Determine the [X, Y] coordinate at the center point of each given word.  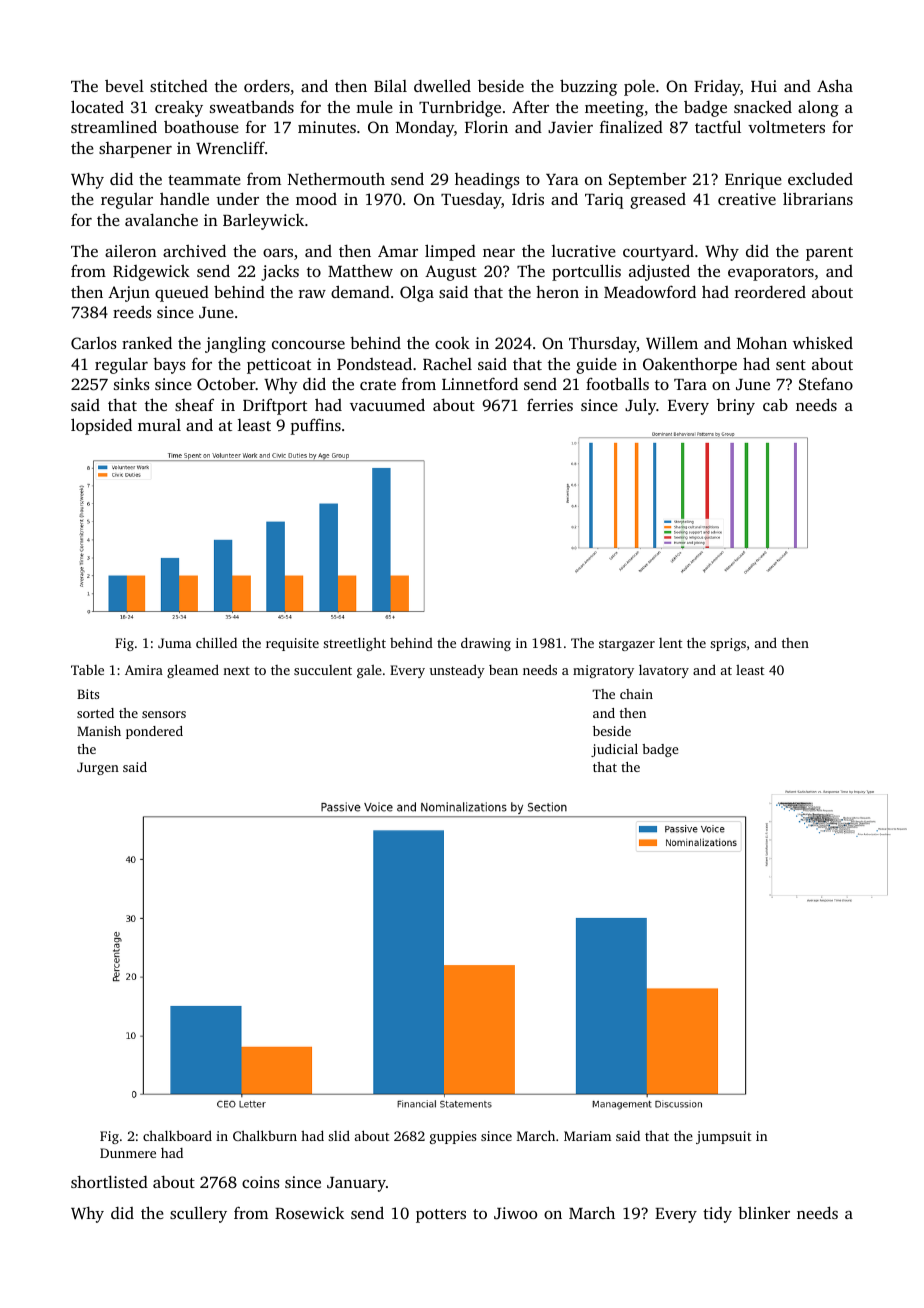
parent [829, 254]
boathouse [201, 126]
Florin [486, 127]
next [236, 670]
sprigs [728, 644]
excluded [820, 178]
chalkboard [177, 1135]
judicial [614, 750]
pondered [154, 732]
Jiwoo [515, 1213]
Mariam [587, 1136]
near [499, 253]
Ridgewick [151, 273]
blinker [764, 1212]
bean [503, 670]
